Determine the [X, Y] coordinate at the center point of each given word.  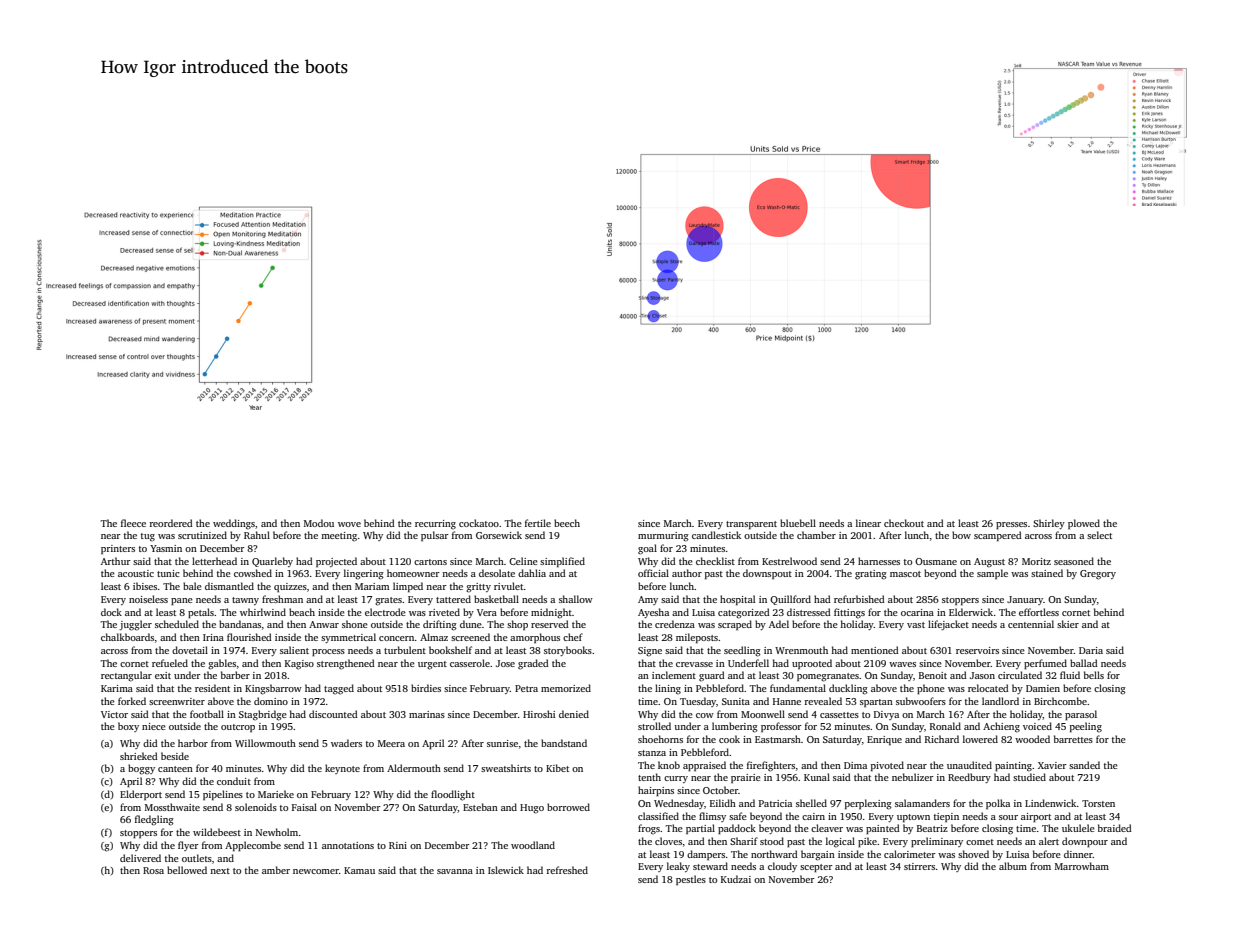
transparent [751, 525]
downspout [767, 574]
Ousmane [936, 561]
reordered [171, 523]
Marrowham [1082, 866]
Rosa [153, 870]
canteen [175, 769]
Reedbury [969, 778]
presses [1011, 526]
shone [355, 624]
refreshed [567, 870]
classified [658, 816]
